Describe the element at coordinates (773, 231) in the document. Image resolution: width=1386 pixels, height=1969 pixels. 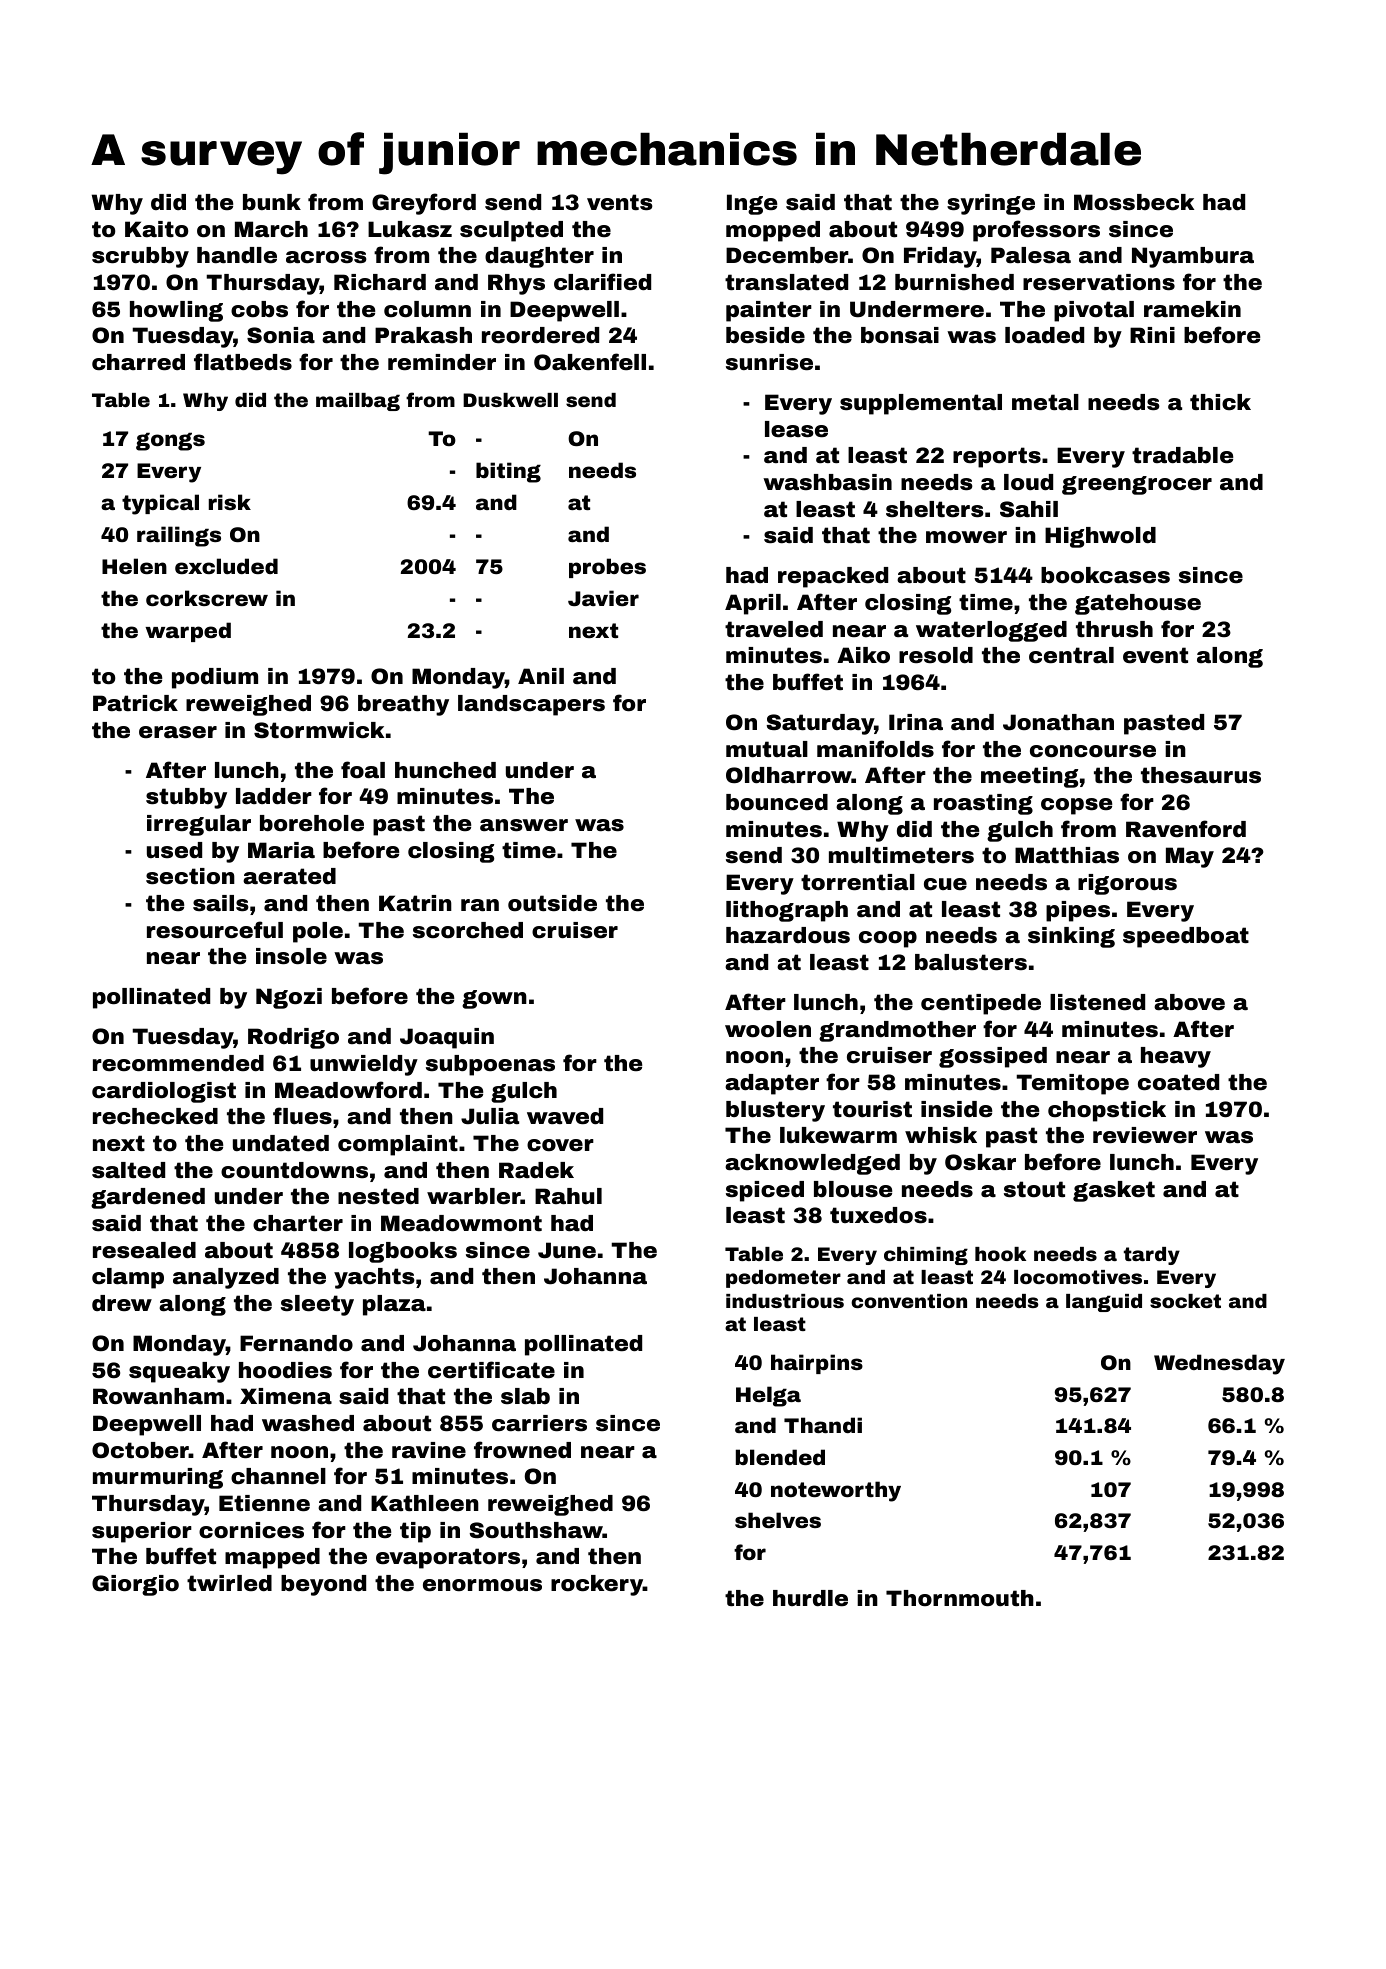
I see `mopped` at that location.
